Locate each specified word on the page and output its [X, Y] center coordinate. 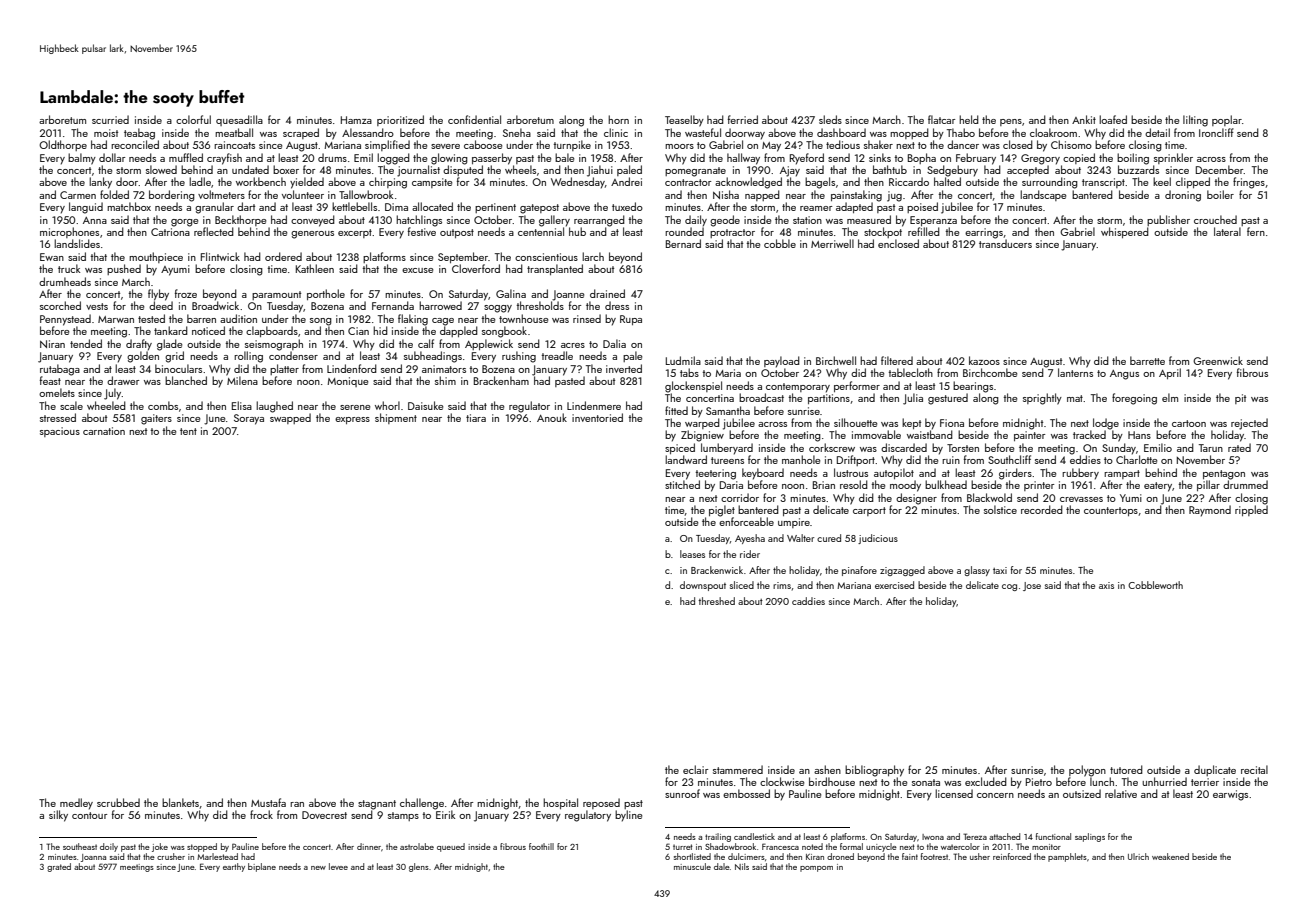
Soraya [249, 419]
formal [851, 846]
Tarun [1211, 448]
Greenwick [1218, 360]
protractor [732, 233]
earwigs [1230, 795]
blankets [180, 802]
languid [86, 208]
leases [692, 554]
